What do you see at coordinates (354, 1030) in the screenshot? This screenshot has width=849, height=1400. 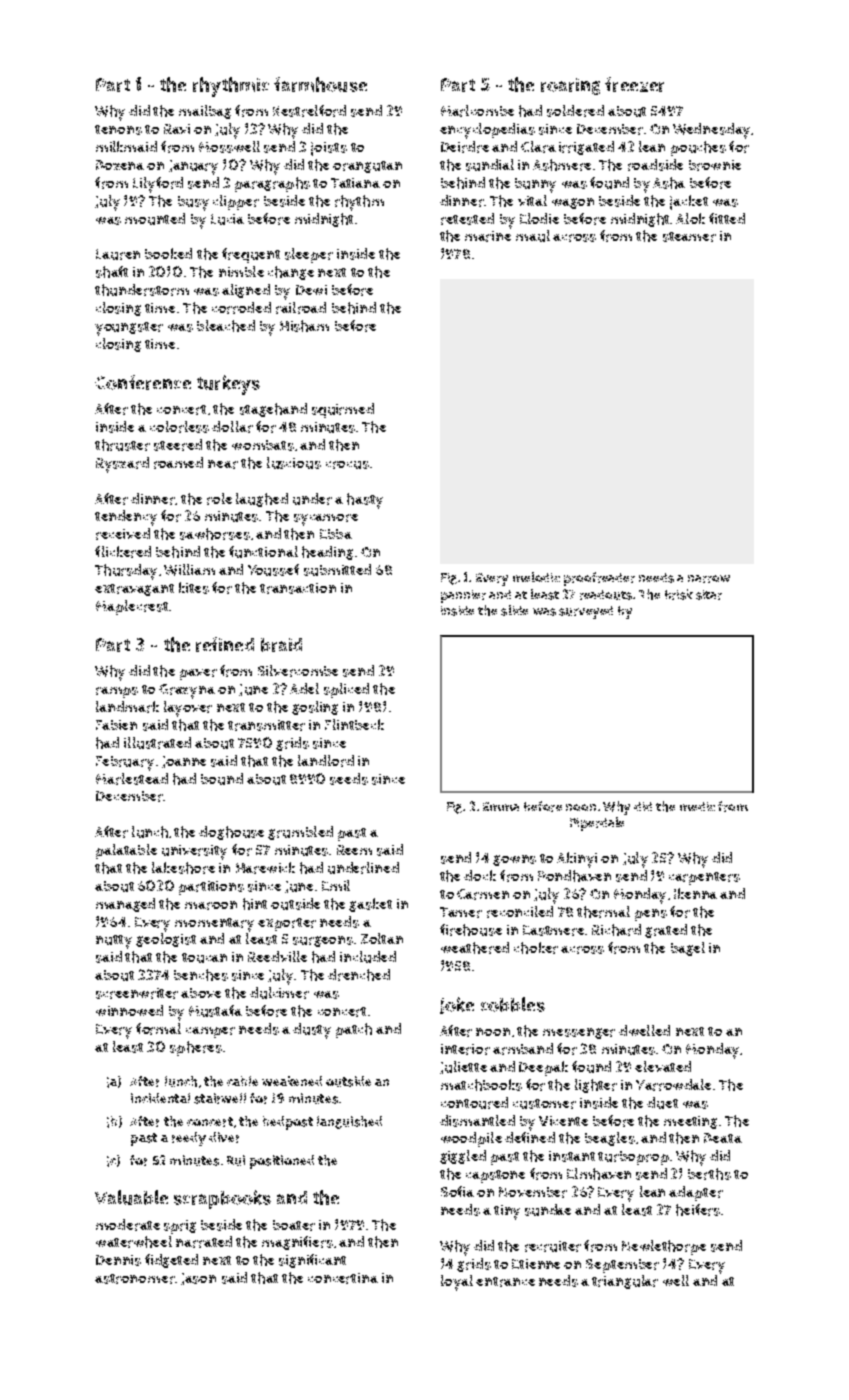 I see `patch` at bounding box center [354, 1030].
